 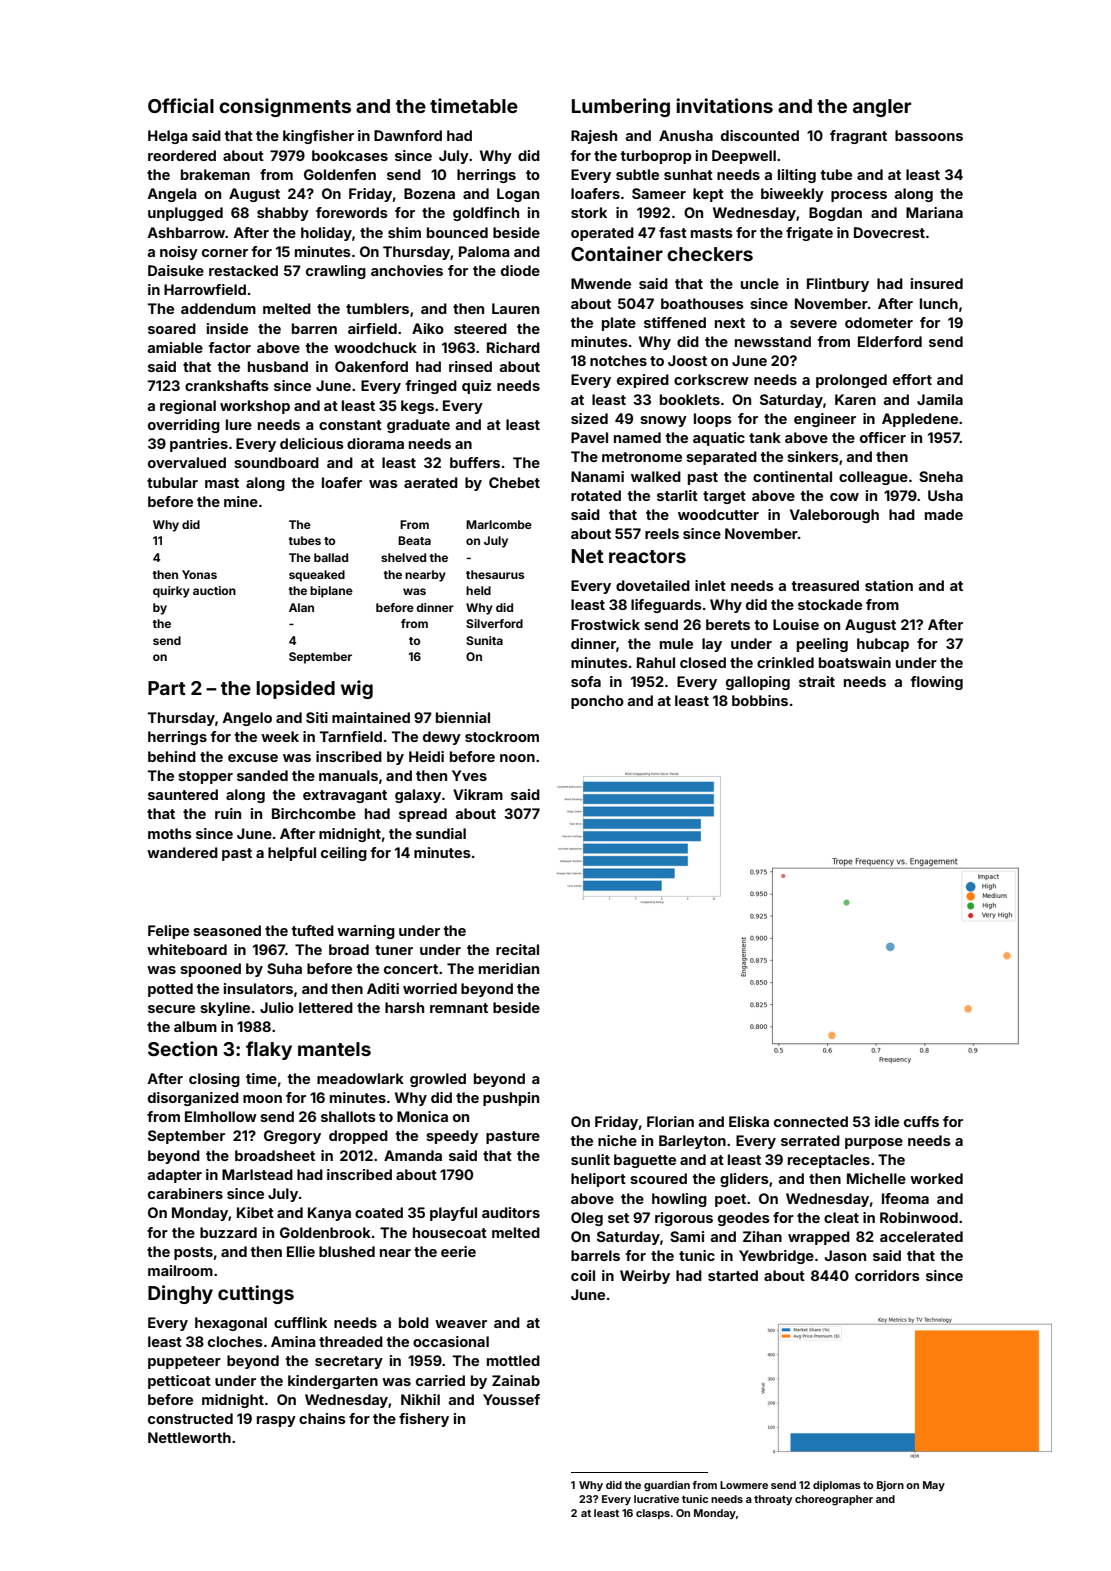 What do you see at coordinates (882, 108) in the screenshot?
I see `angler` at bounding box center [882, 108].
